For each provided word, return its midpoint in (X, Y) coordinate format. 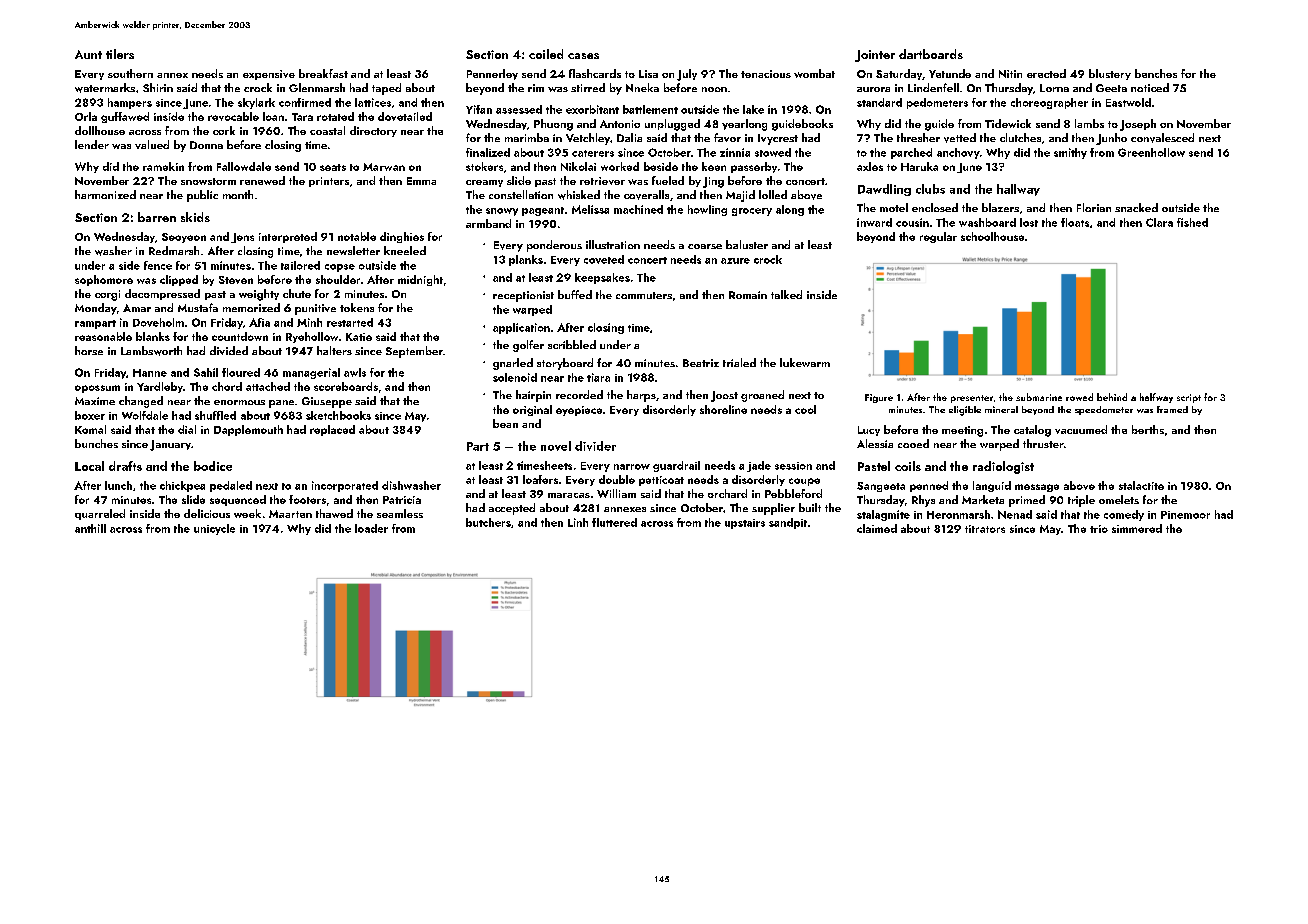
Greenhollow (1151, 152)
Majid (740, 196)
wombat (814, 73)
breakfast (323, 73)
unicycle (214, 529)
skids (195, 217)
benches (1156, 73)
